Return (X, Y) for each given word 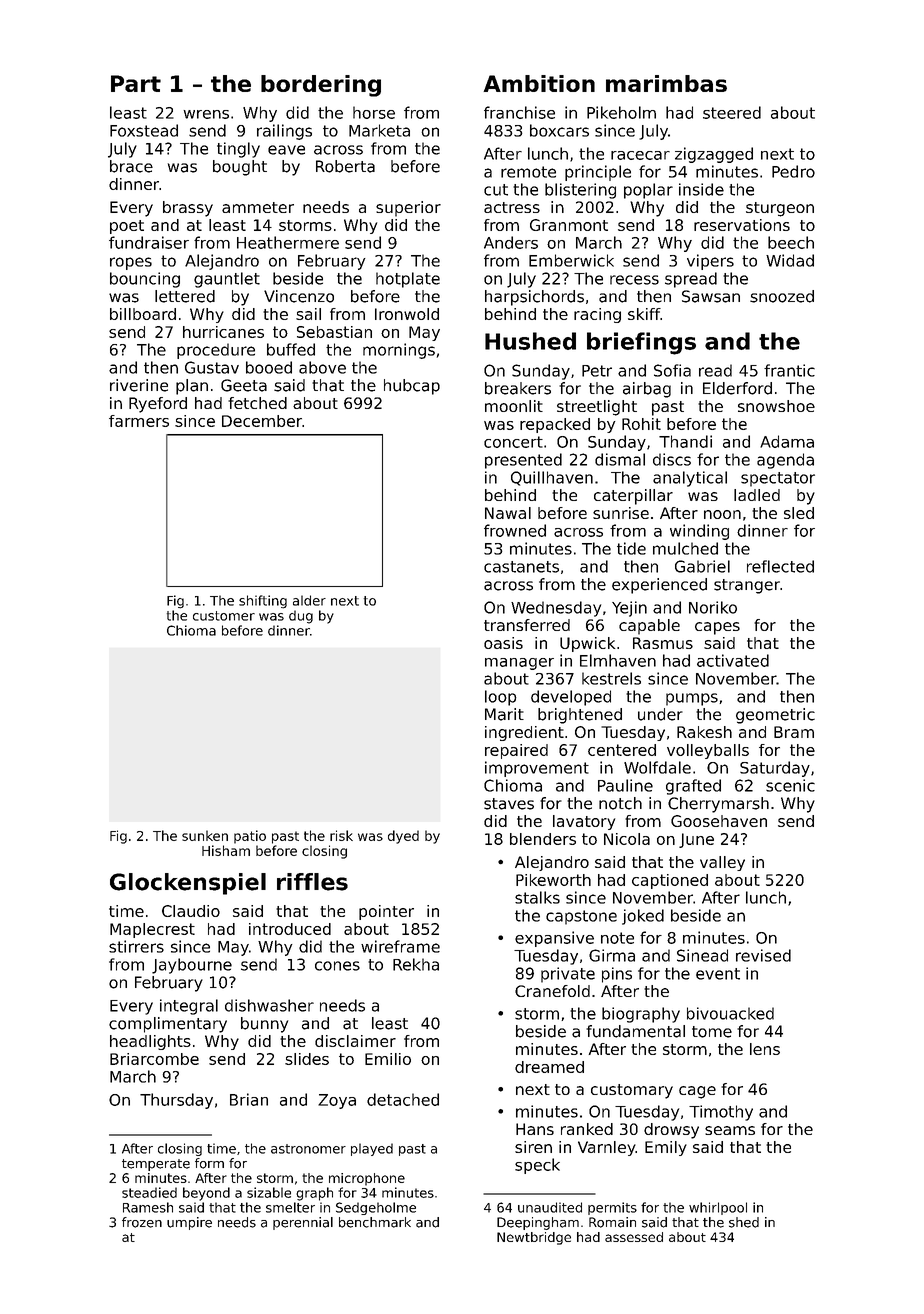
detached (403, 1099)
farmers (139, 421)
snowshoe (776, 406)
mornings (399, 351)
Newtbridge (534, 1238)
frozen (142, 1222)
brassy (188, 209)
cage (697, 1092)
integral (189, 1007)
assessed (634, 1237)
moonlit (514, 406)
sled (799, 513)
